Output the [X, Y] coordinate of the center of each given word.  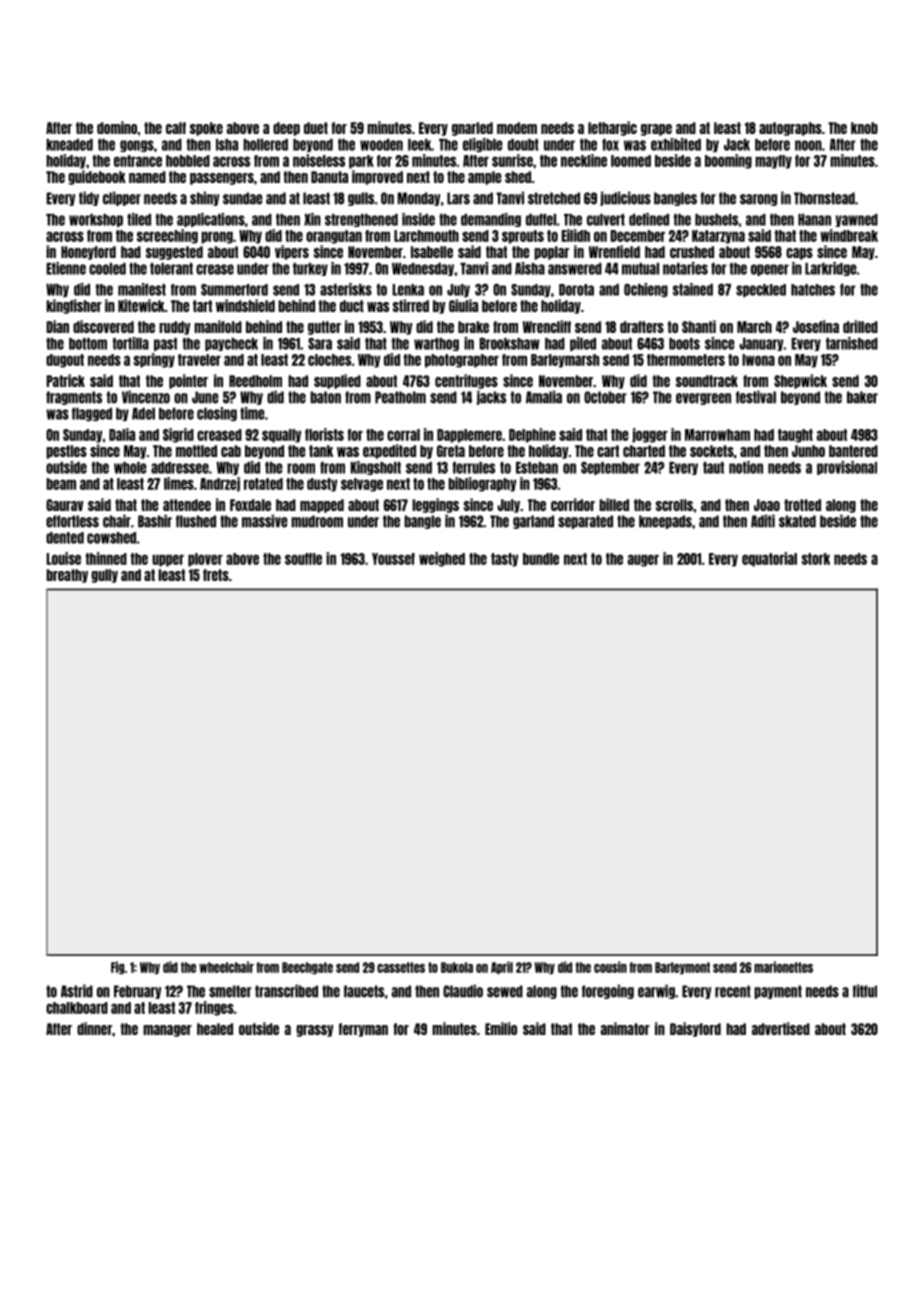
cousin [610, 967]
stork [816, 559]
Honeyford [88, 253]
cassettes [401, 967]
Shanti [699, 326]
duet [316, 128]
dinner [94, 1028]
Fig [117, 968]
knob [864, 128]
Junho [808, 451]
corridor [573, 504]
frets [216, 575]
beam [61, 484]
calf [176, 128]
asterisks [346, 289]
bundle [541, 559]
